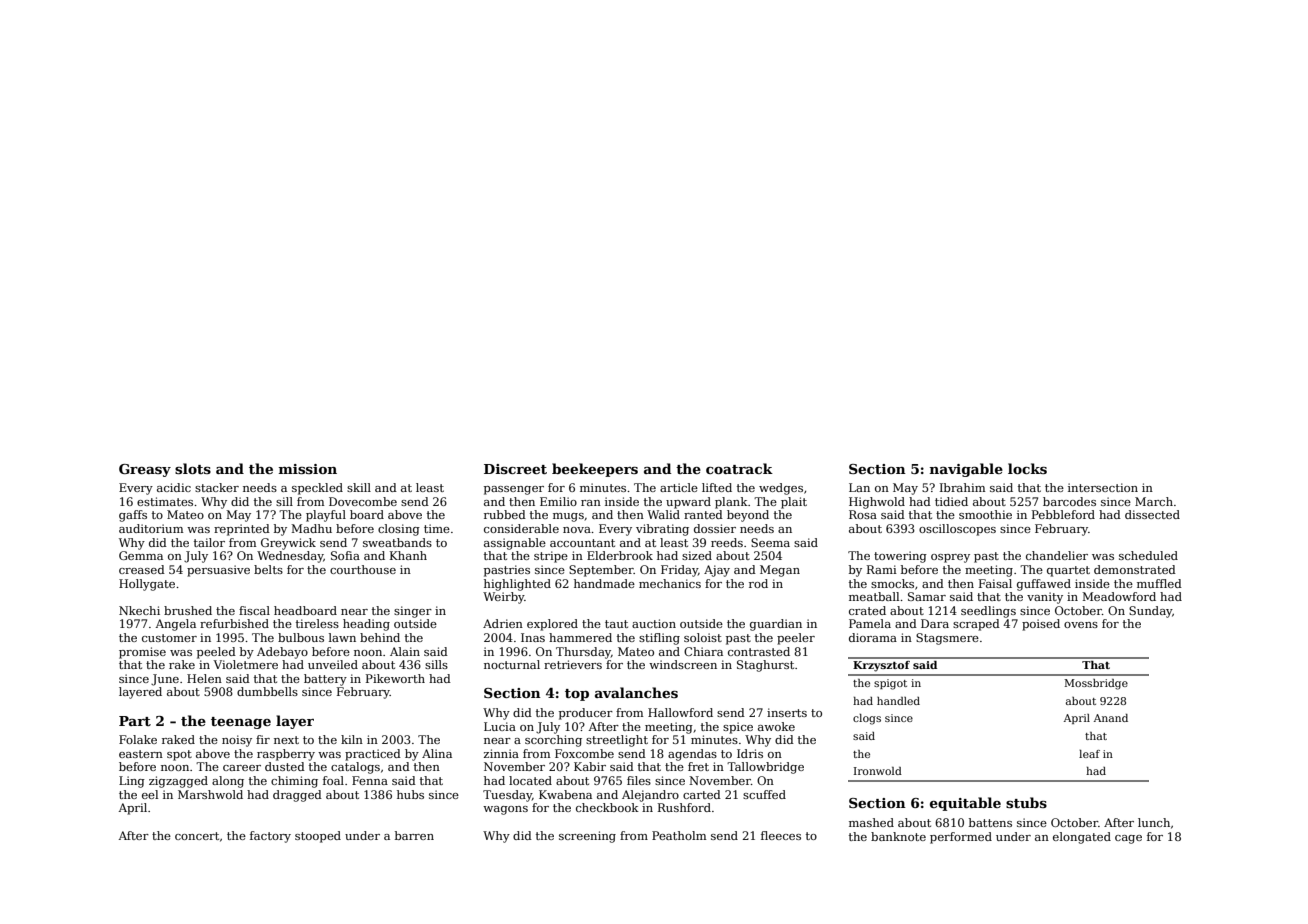  What do you see at coordinates (966, 470) in the screenshot?
I see `navigable` at bounding box center [966, 470].
